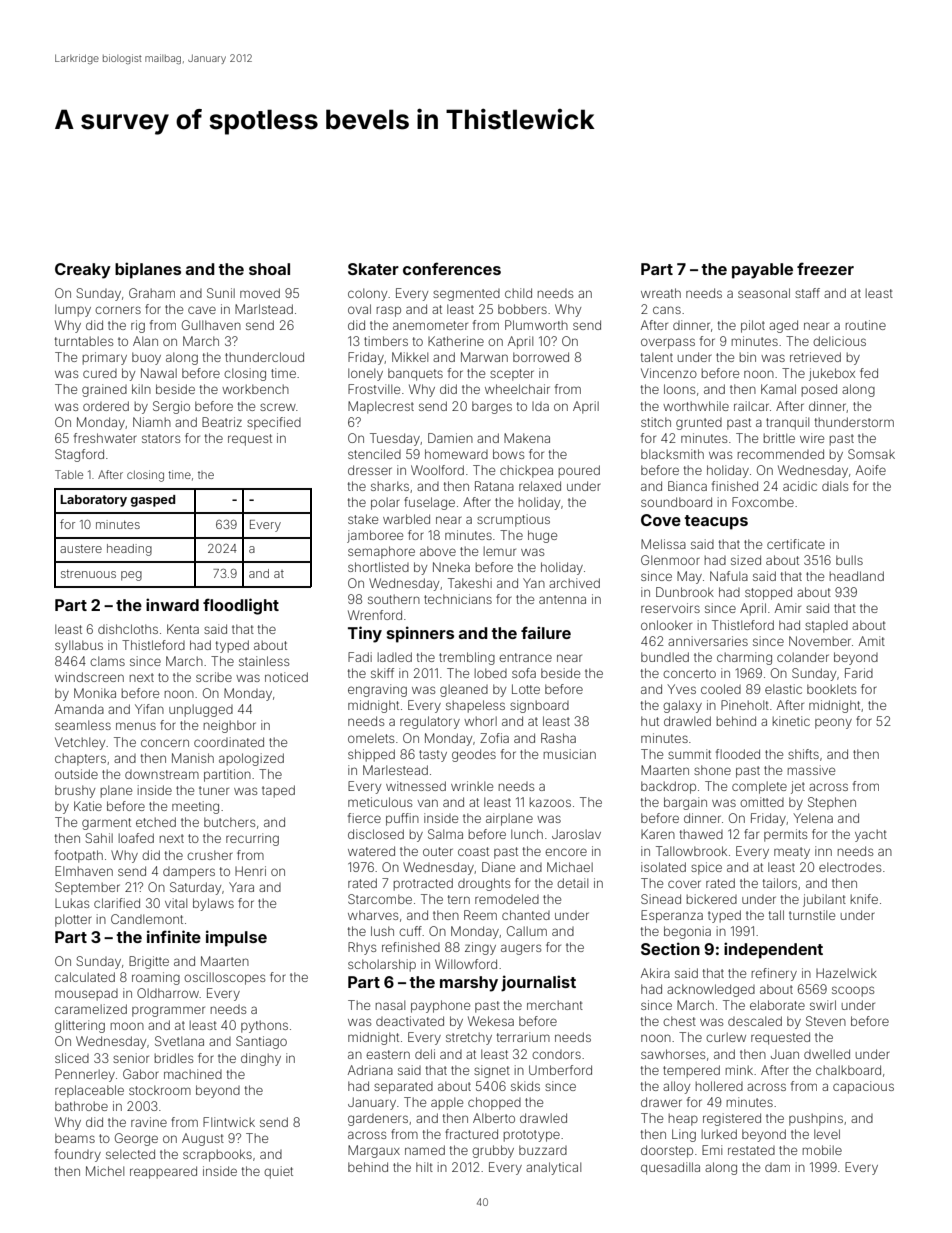 This screenshot has height=1233, width=952. I want to click on knife, so click(864, 899).
